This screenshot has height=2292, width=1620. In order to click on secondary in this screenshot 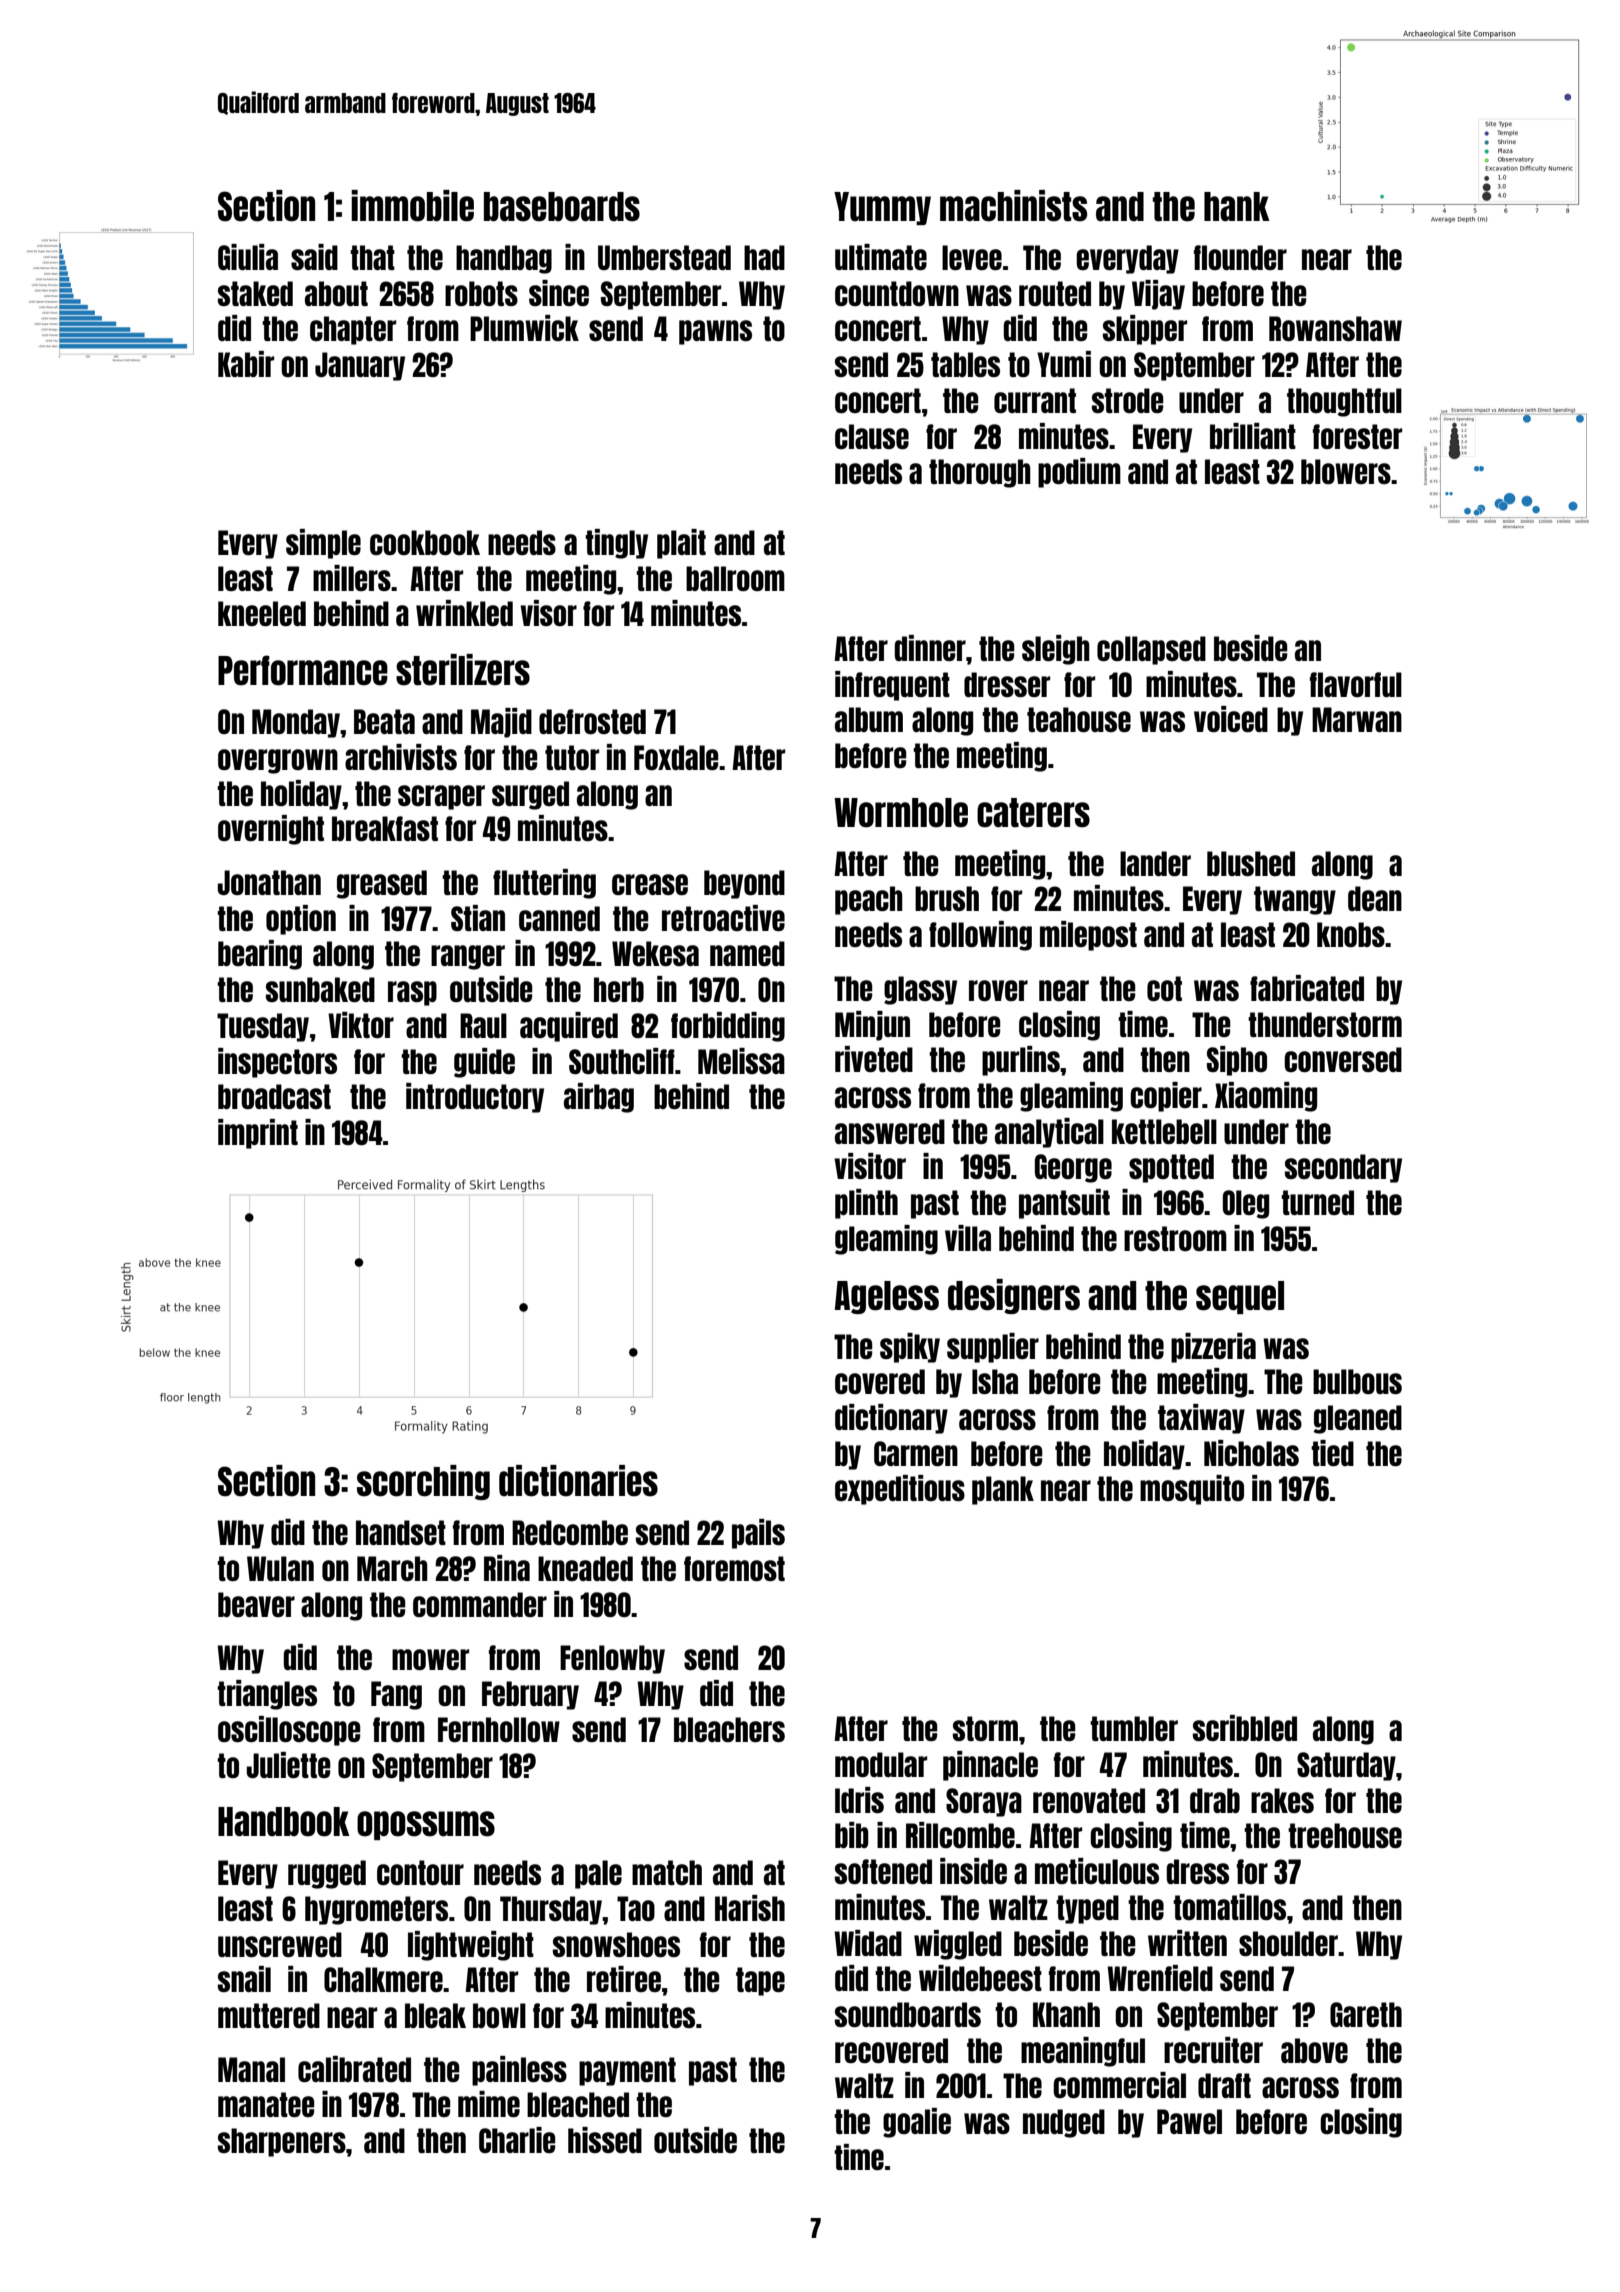, I will do `click(1343, 1168)`.
